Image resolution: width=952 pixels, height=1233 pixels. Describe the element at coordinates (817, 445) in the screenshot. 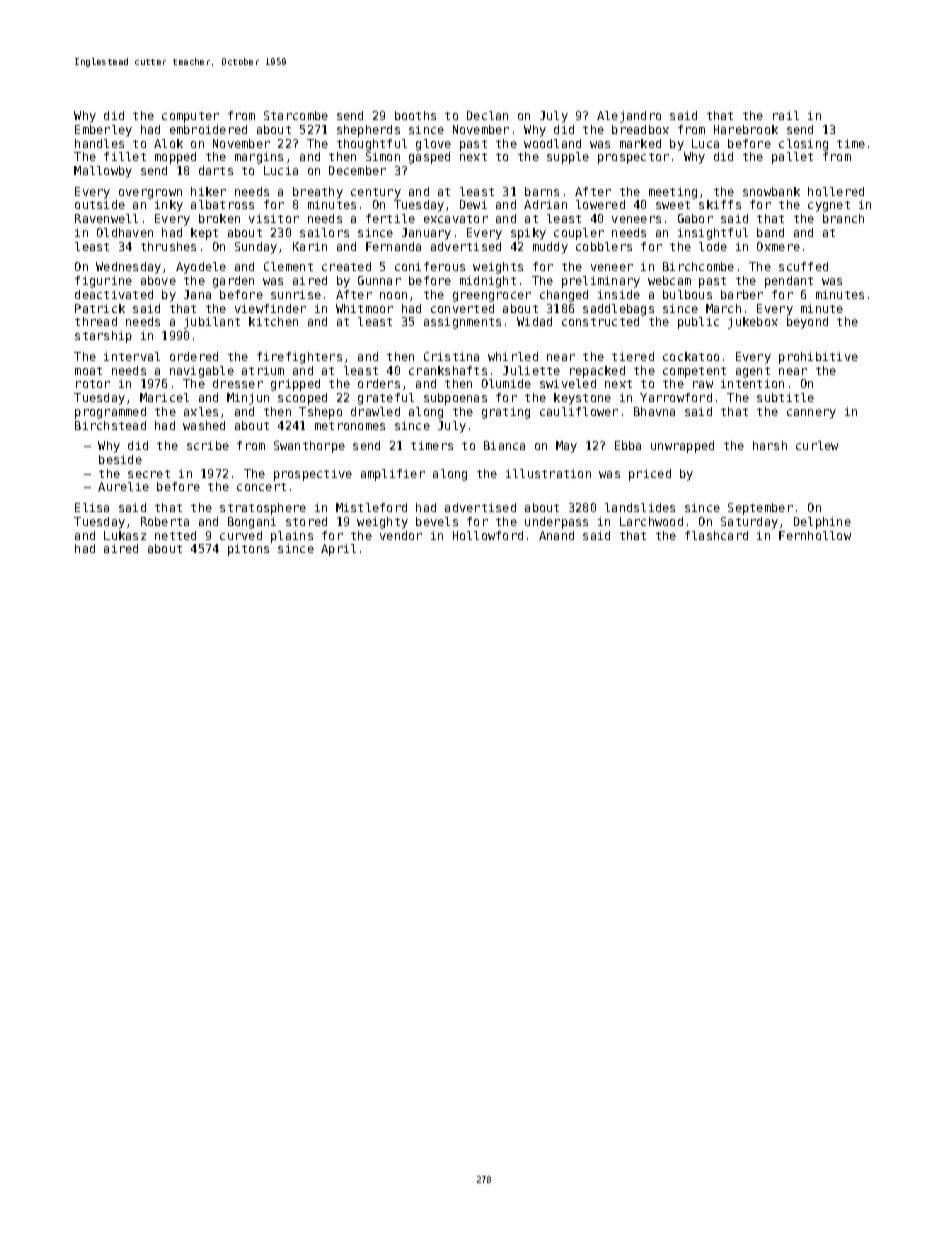

I see `curlew` at that location.
